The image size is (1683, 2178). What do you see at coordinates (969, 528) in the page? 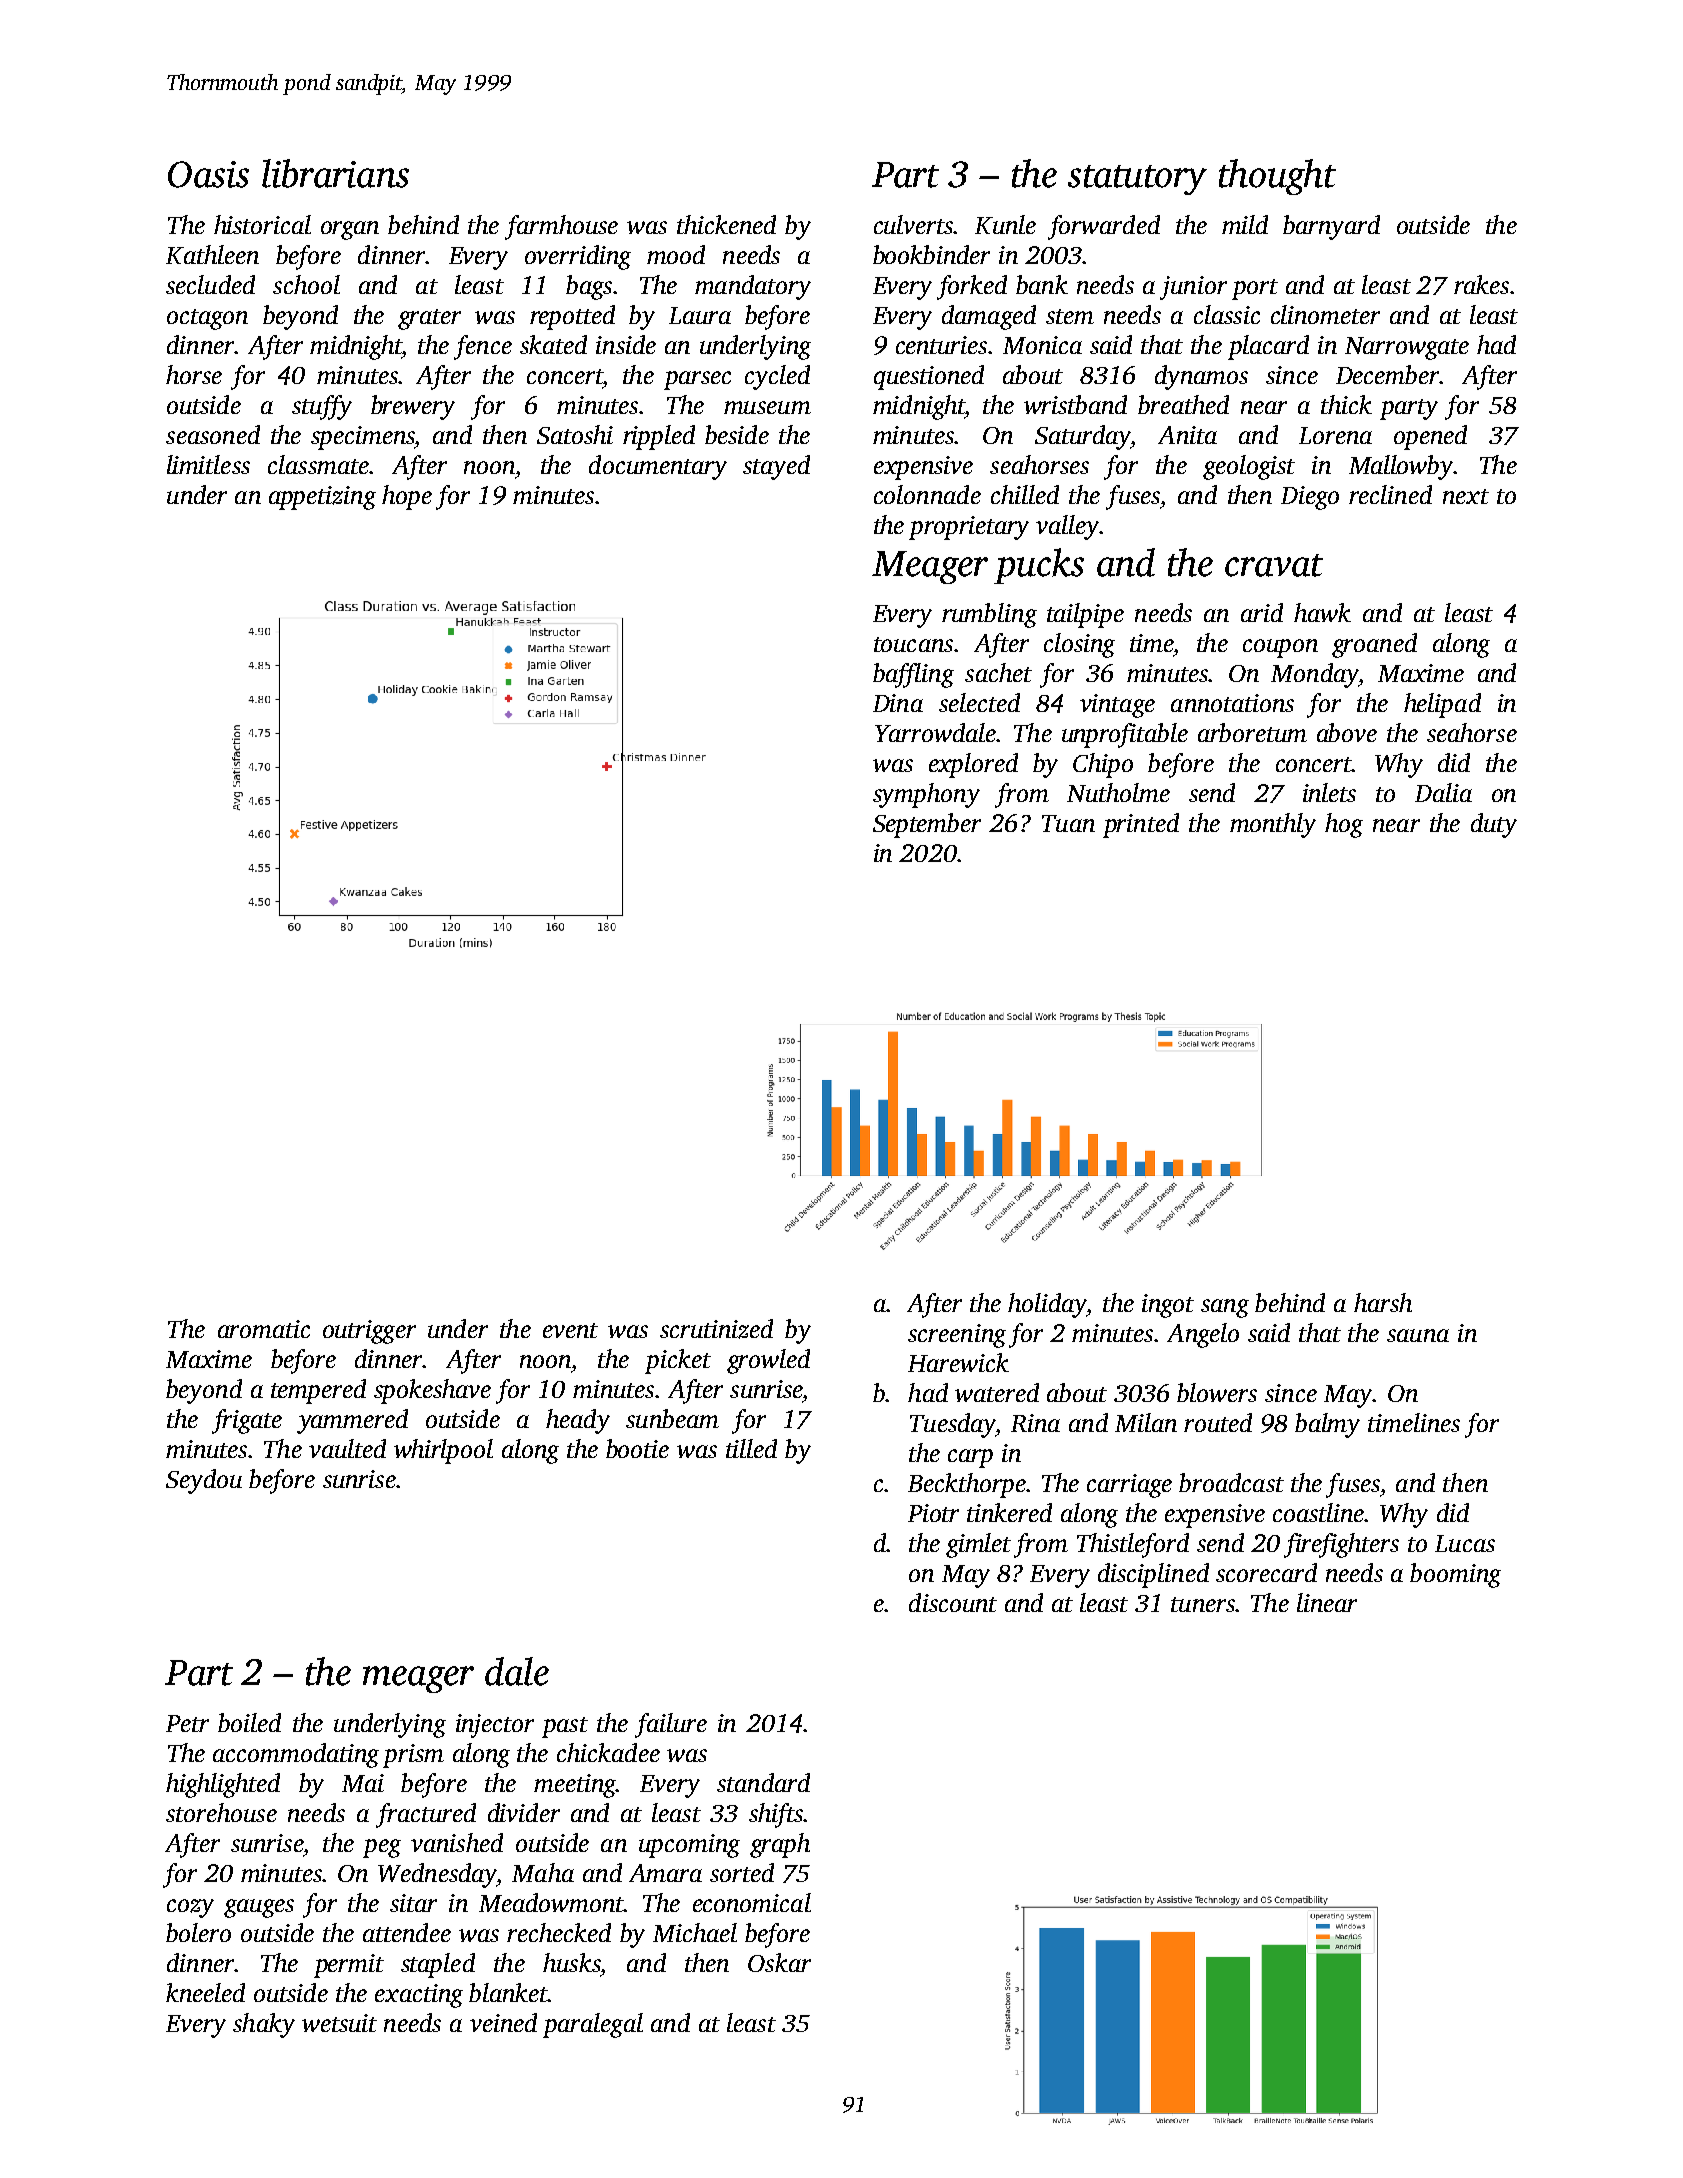
I see `proprietary` at bounding box center [969, 528].
